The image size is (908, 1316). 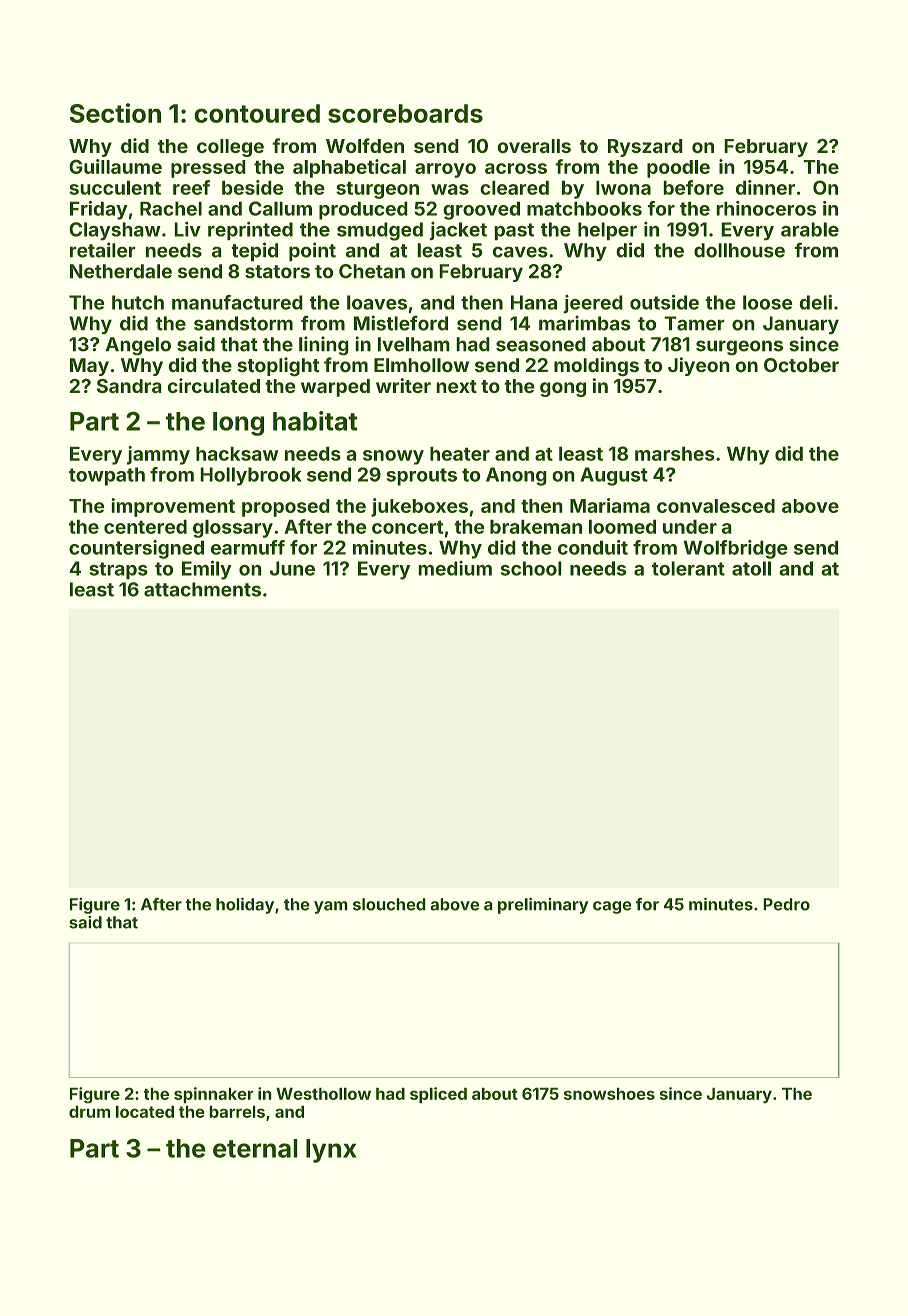 What do you see at coordinates (540, 344) in the page?
I see `seasoned` at bounding box center [540, 344].
